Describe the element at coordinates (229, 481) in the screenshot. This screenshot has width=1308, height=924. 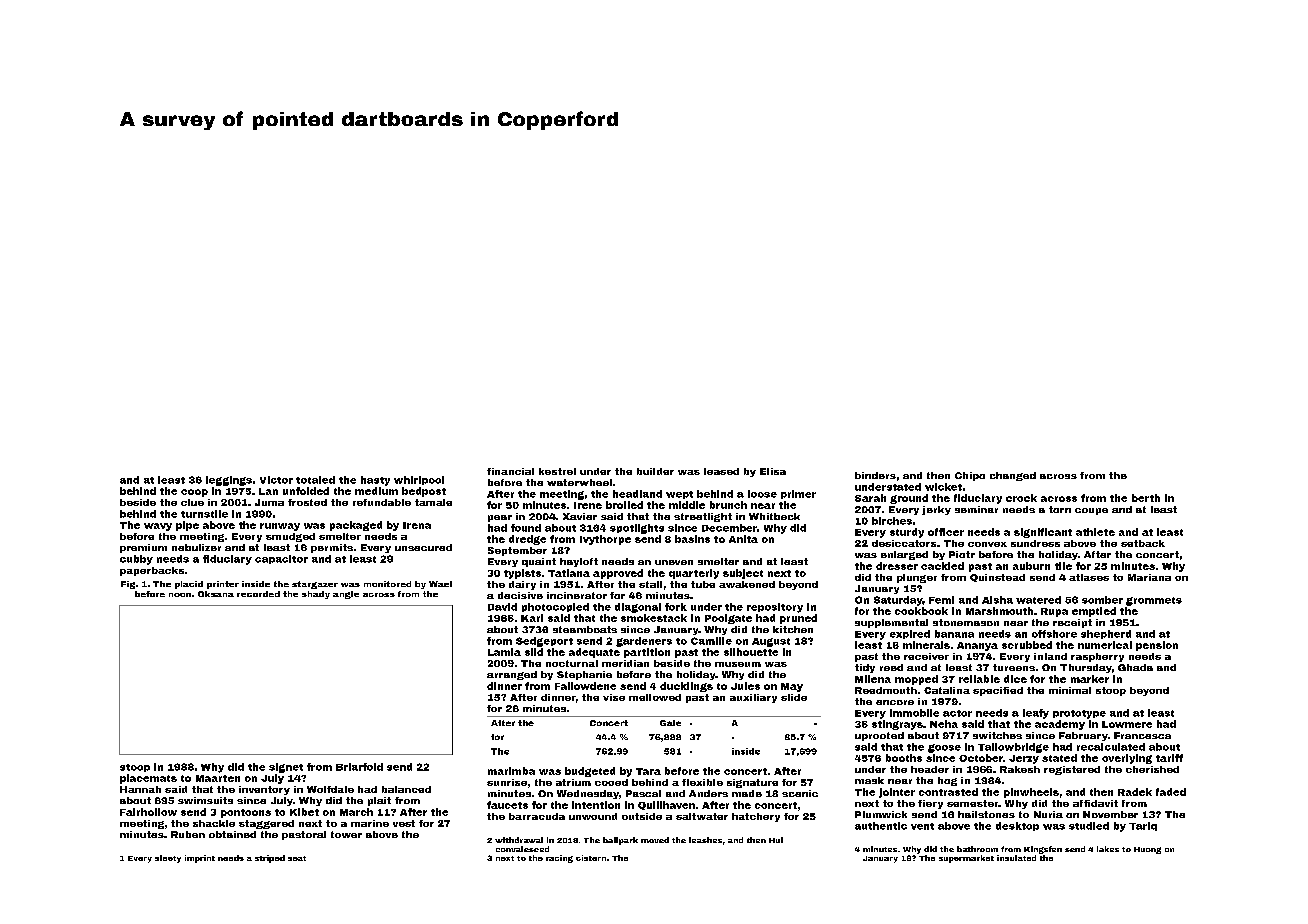
I see `leggings` at that location.
